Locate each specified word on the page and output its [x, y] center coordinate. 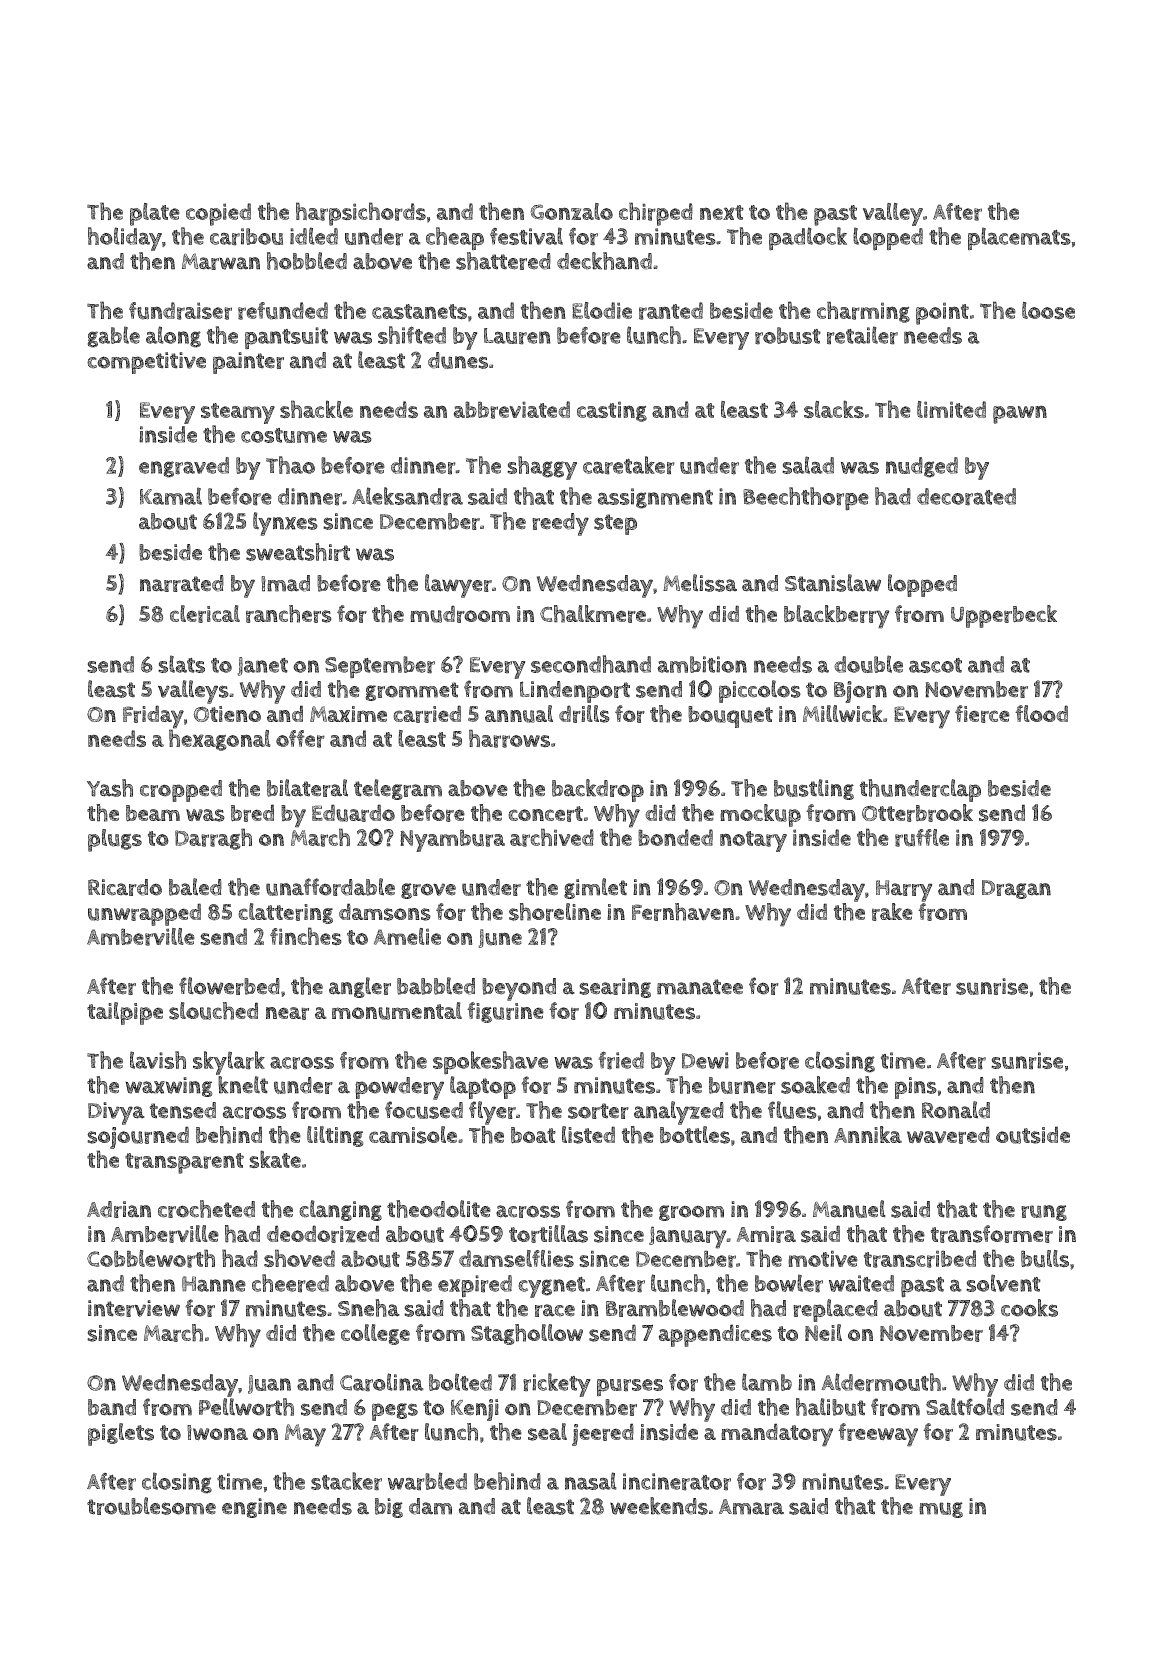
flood [1041, 713]
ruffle [922, 838]
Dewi [705, 1060]
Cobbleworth [151, 1258]
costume [284, 435]
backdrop [598, 790]
